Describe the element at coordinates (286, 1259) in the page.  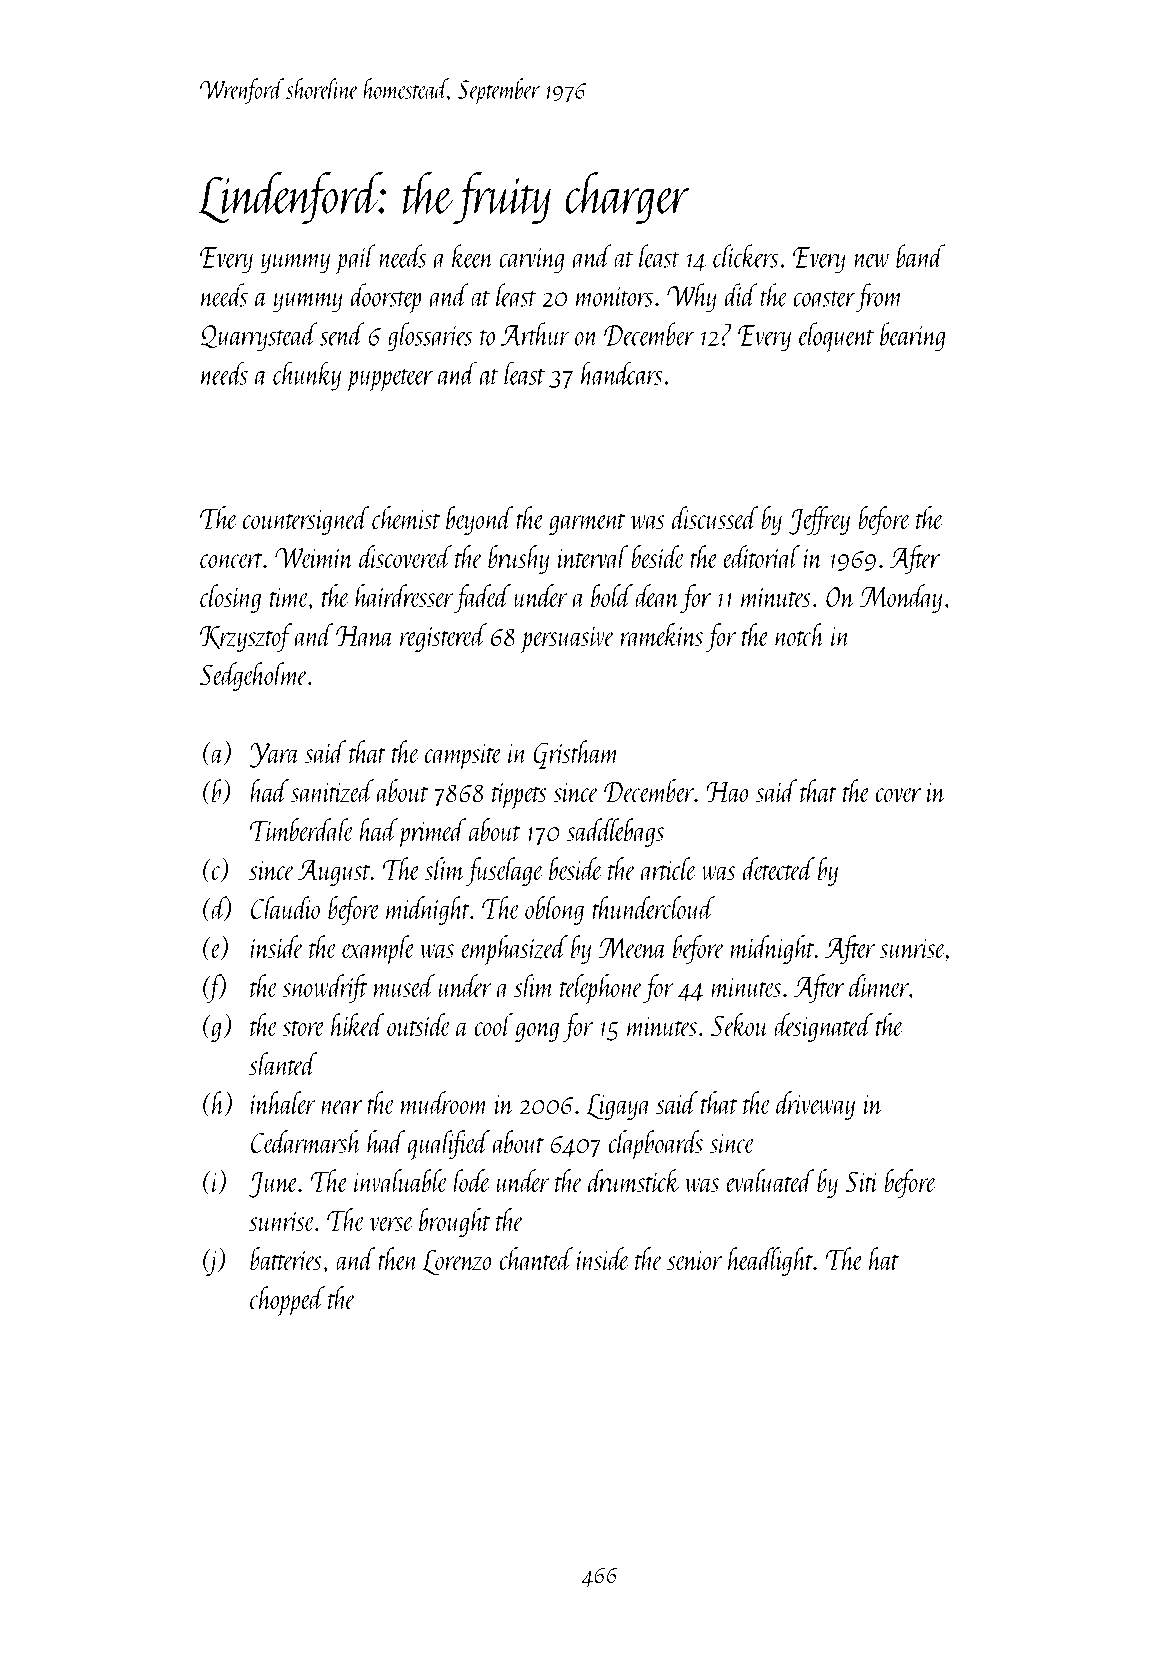
I see `batteries` at that location.
